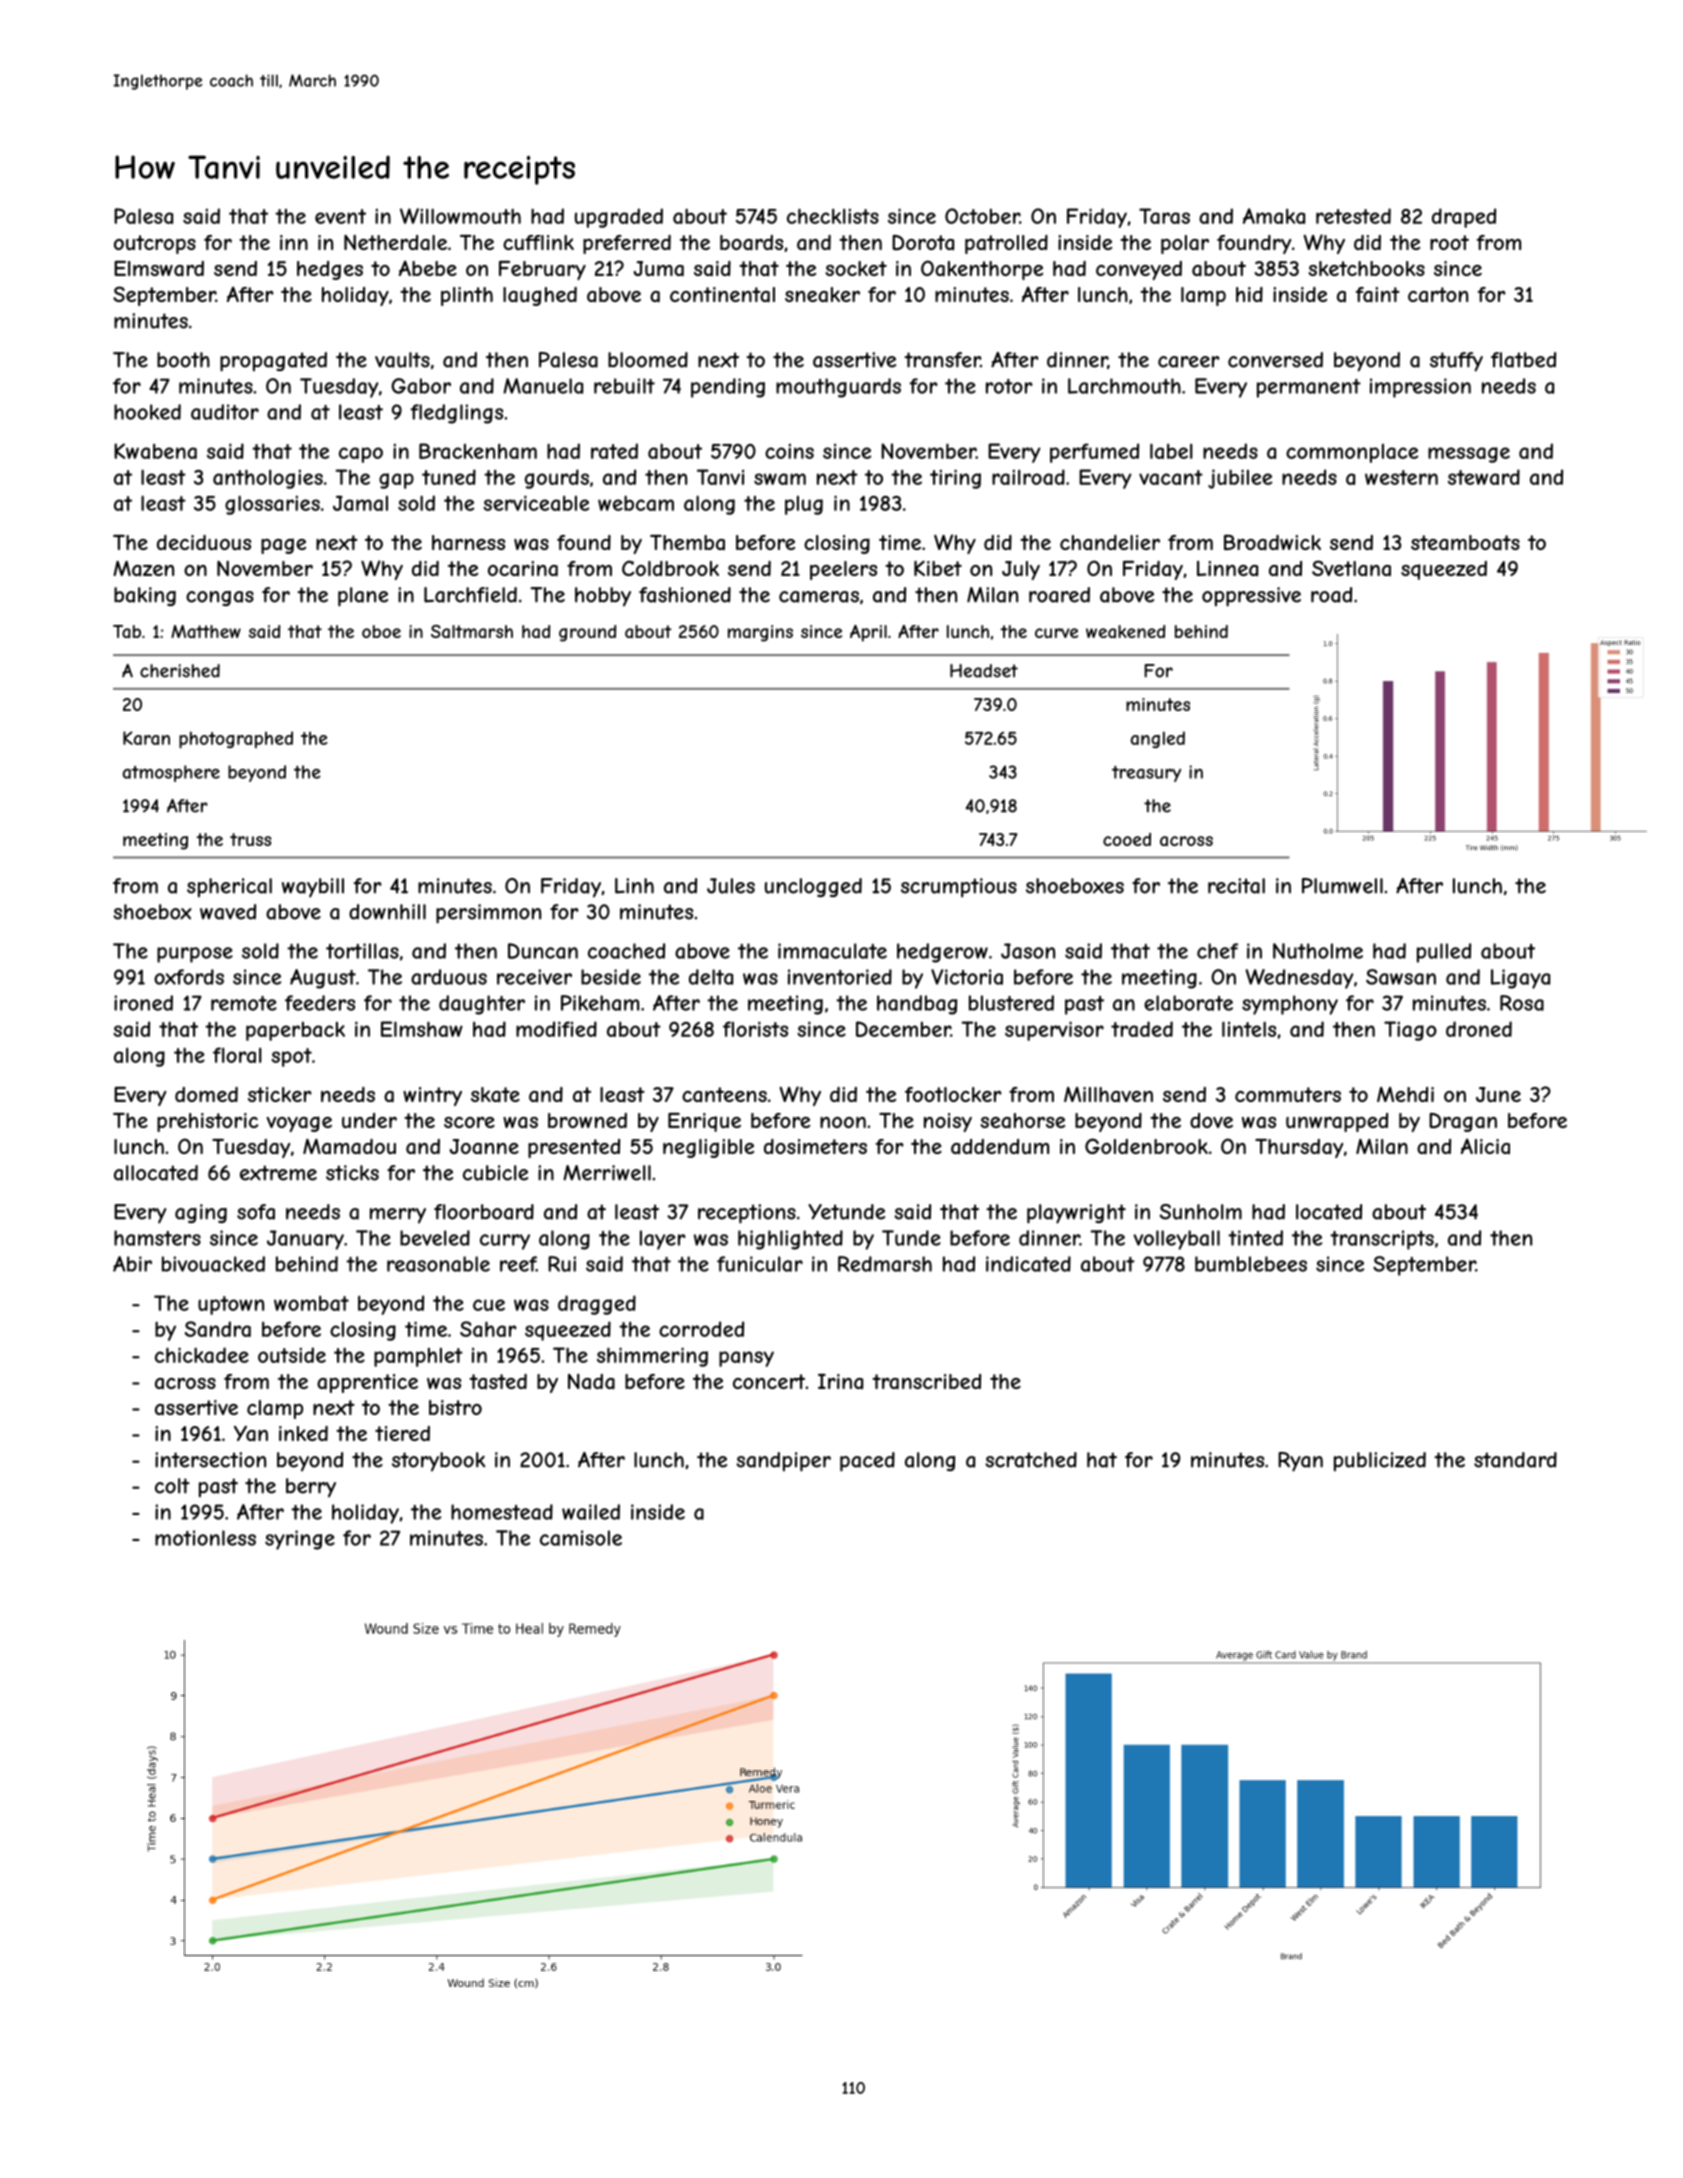 The height and width of the image is (2178, 1683). Describe the element at coordinates (171, 773) in the image. I see `atmosphere` at that location.
